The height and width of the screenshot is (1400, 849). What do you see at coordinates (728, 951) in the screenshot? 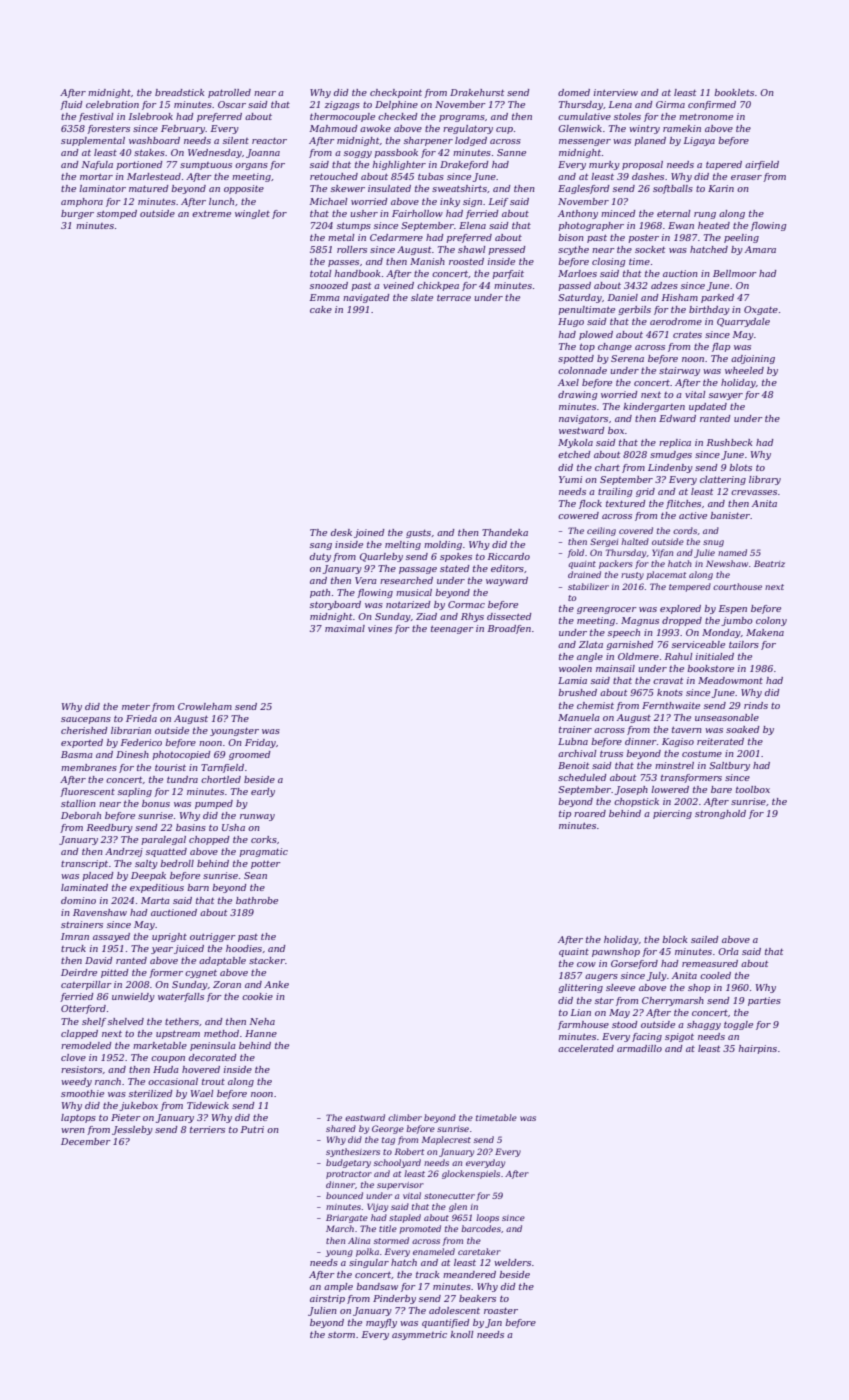
I see `Orla` at bounding box center [728, 951].
